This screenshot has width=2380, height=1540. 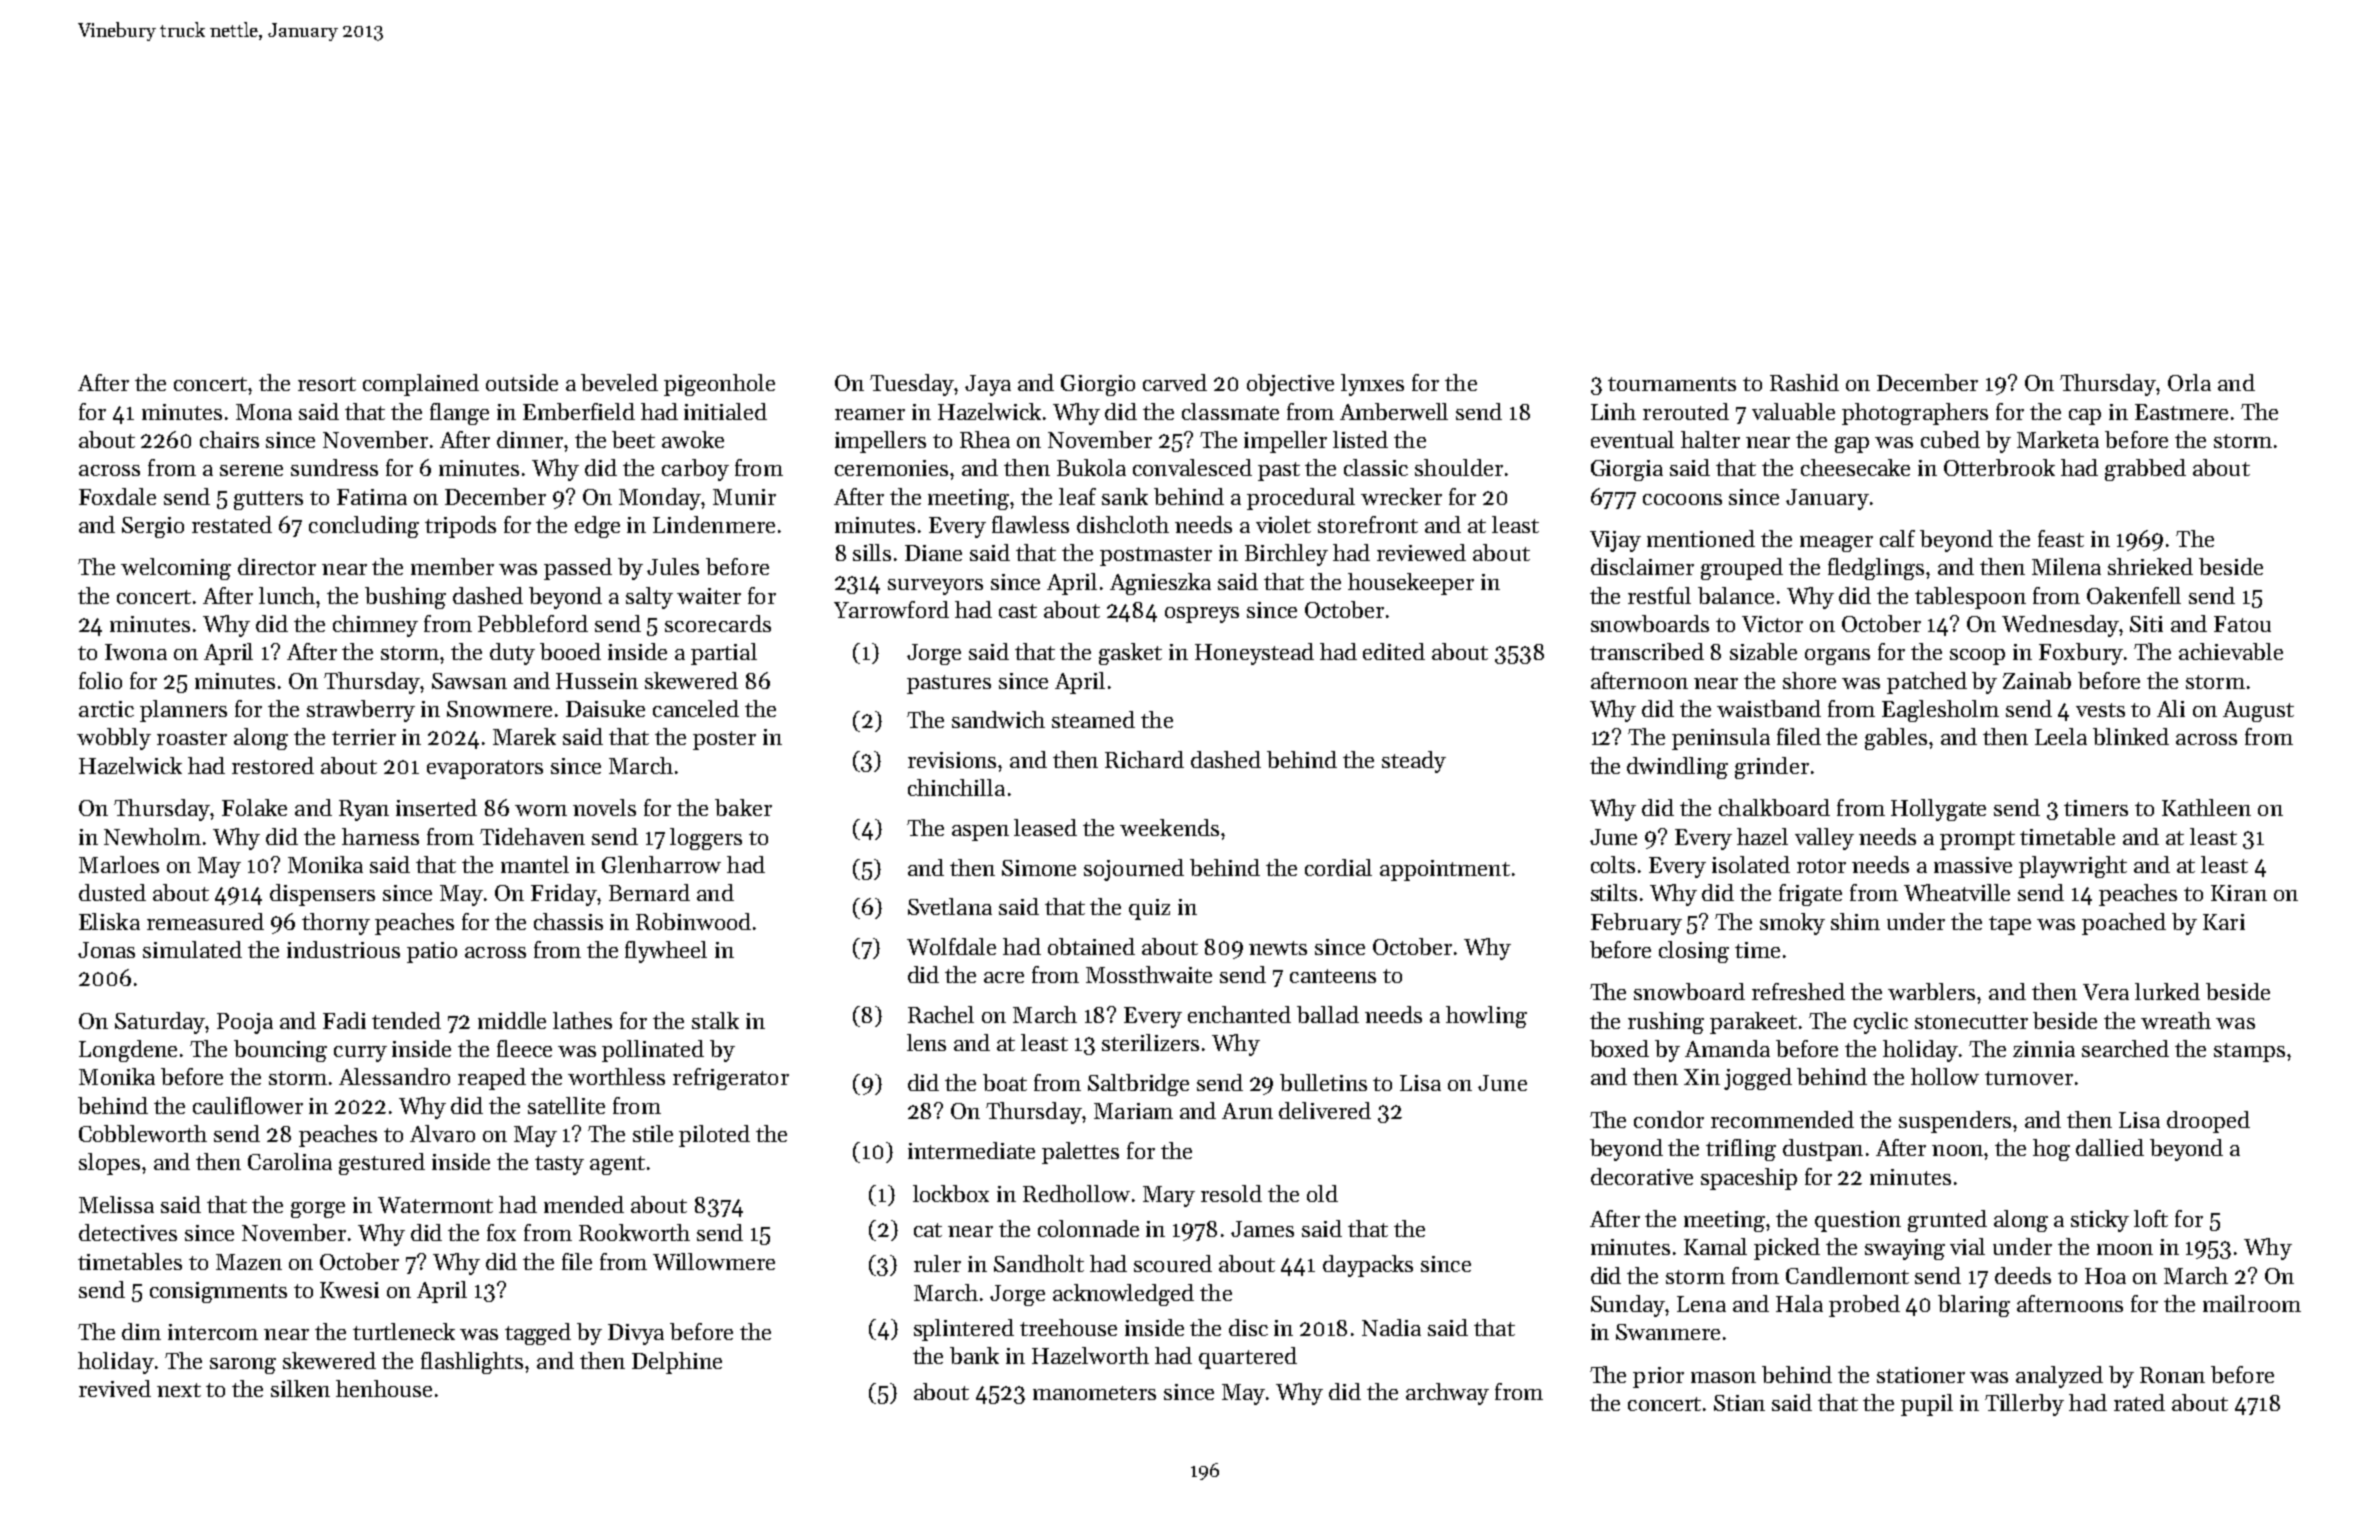 I want to click on warblers, so click(x=1931, y=991).
